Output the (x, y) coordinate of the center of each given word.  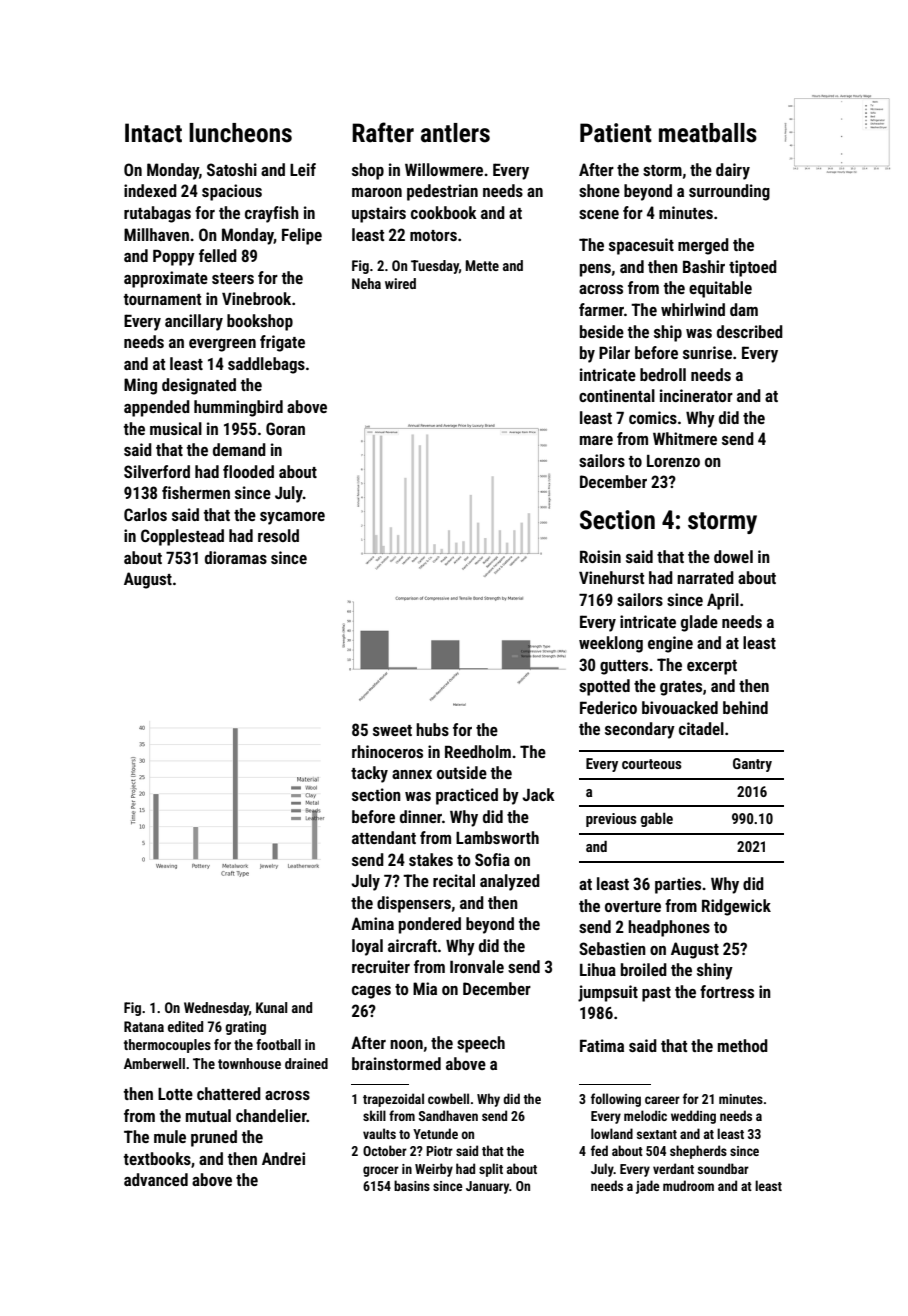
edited (185, 1026)
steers (233, 278)
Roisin (600, 556)
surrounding (729, 192)
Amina (372, 923)
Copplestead (182, 537)
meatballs (708, 133)
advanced (156, 1179)
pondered (430, 925)
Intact (153, 133)
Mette (482, 265)
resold (278, 535)
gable (657, 820)
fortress (727, 991)
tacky (369, 774)
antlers (455, 133)
